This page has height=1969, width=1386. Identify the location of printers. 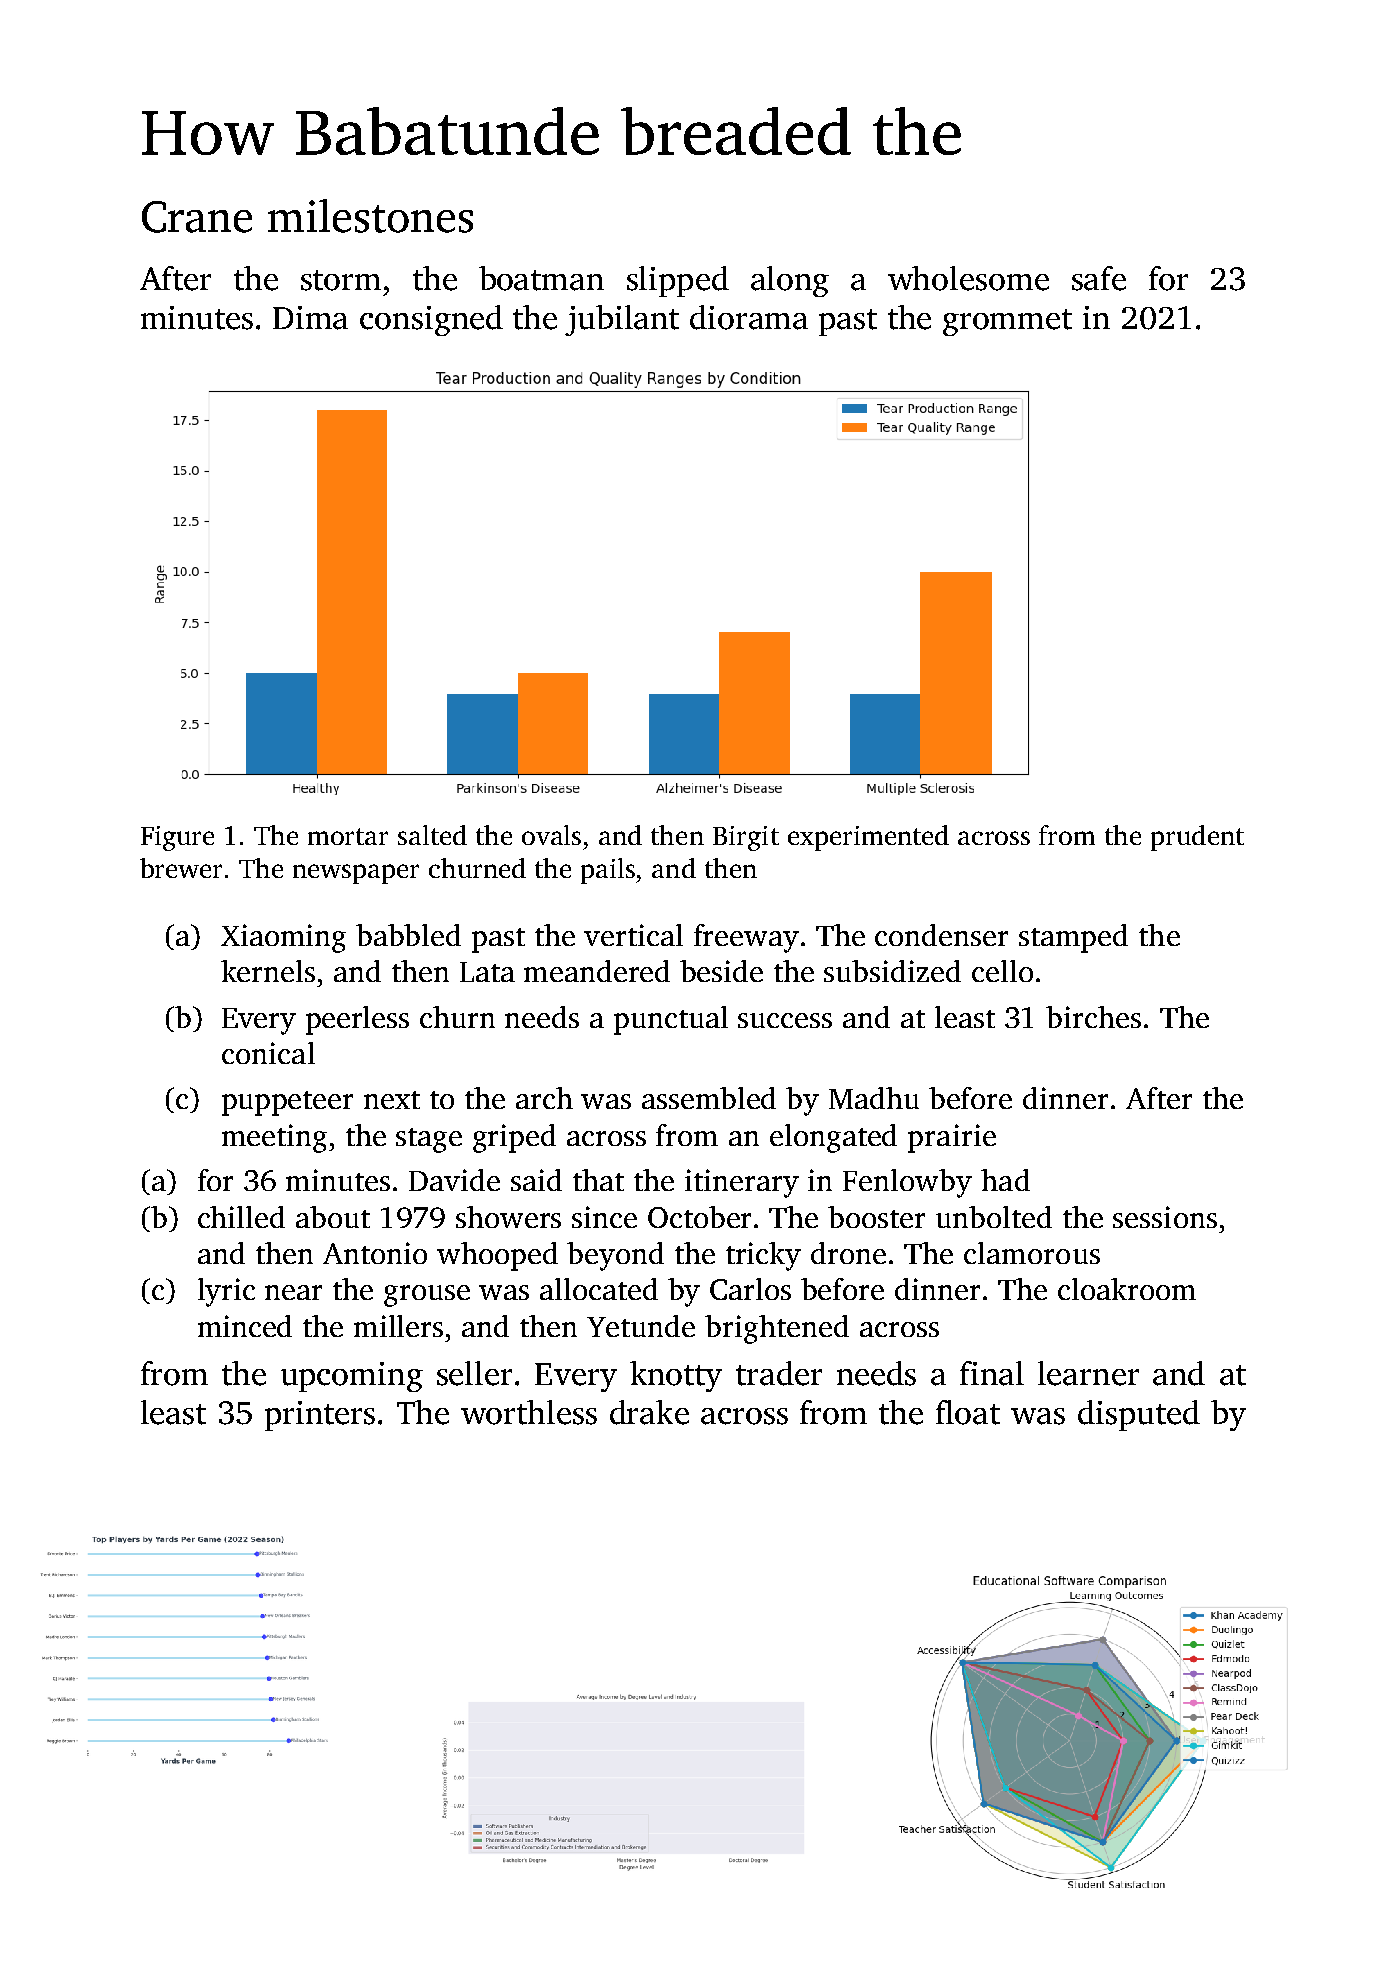
(320, 1416).
